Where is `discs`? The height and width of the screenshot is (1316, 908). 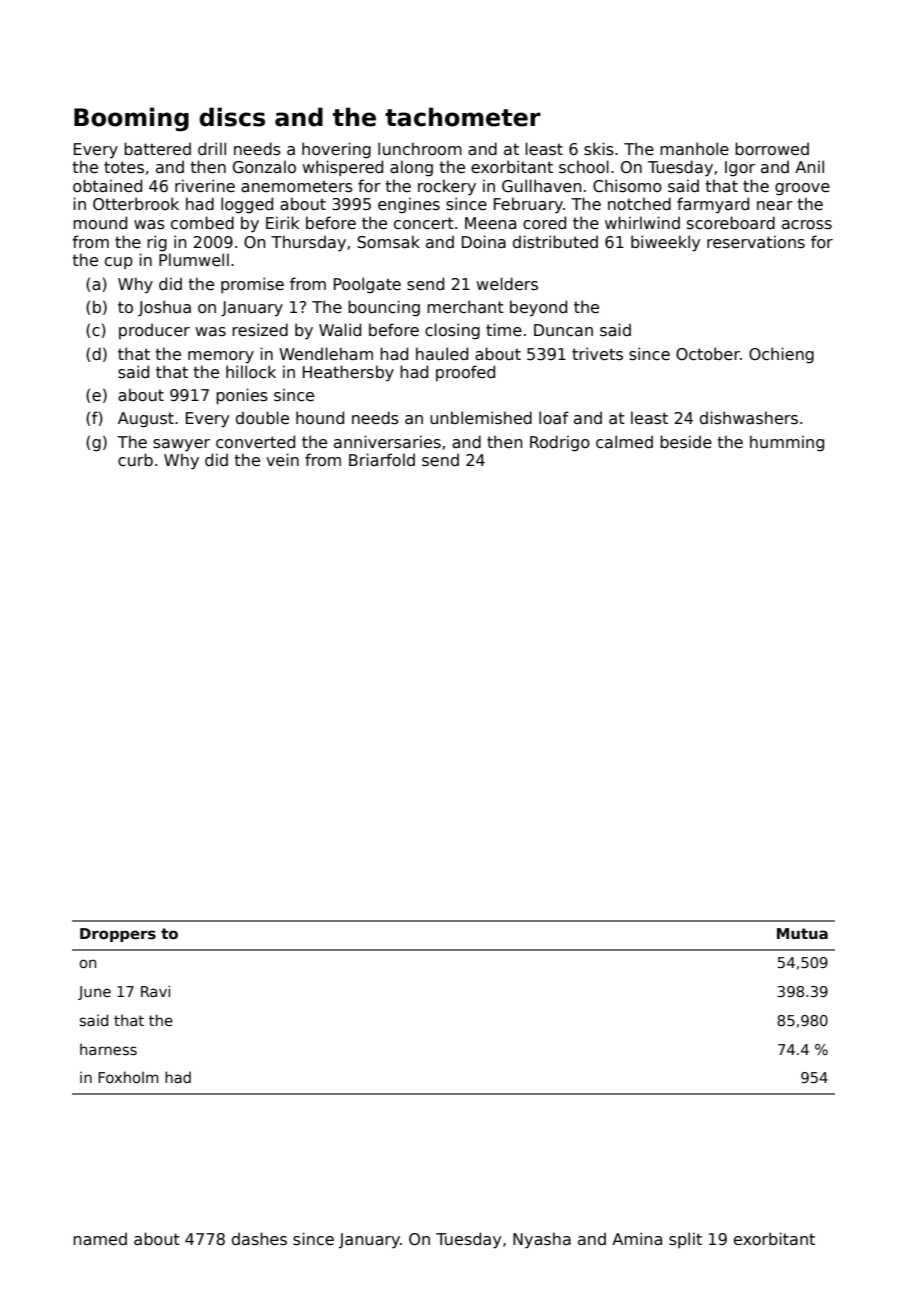
discs is located at coordinates (232, 117).
